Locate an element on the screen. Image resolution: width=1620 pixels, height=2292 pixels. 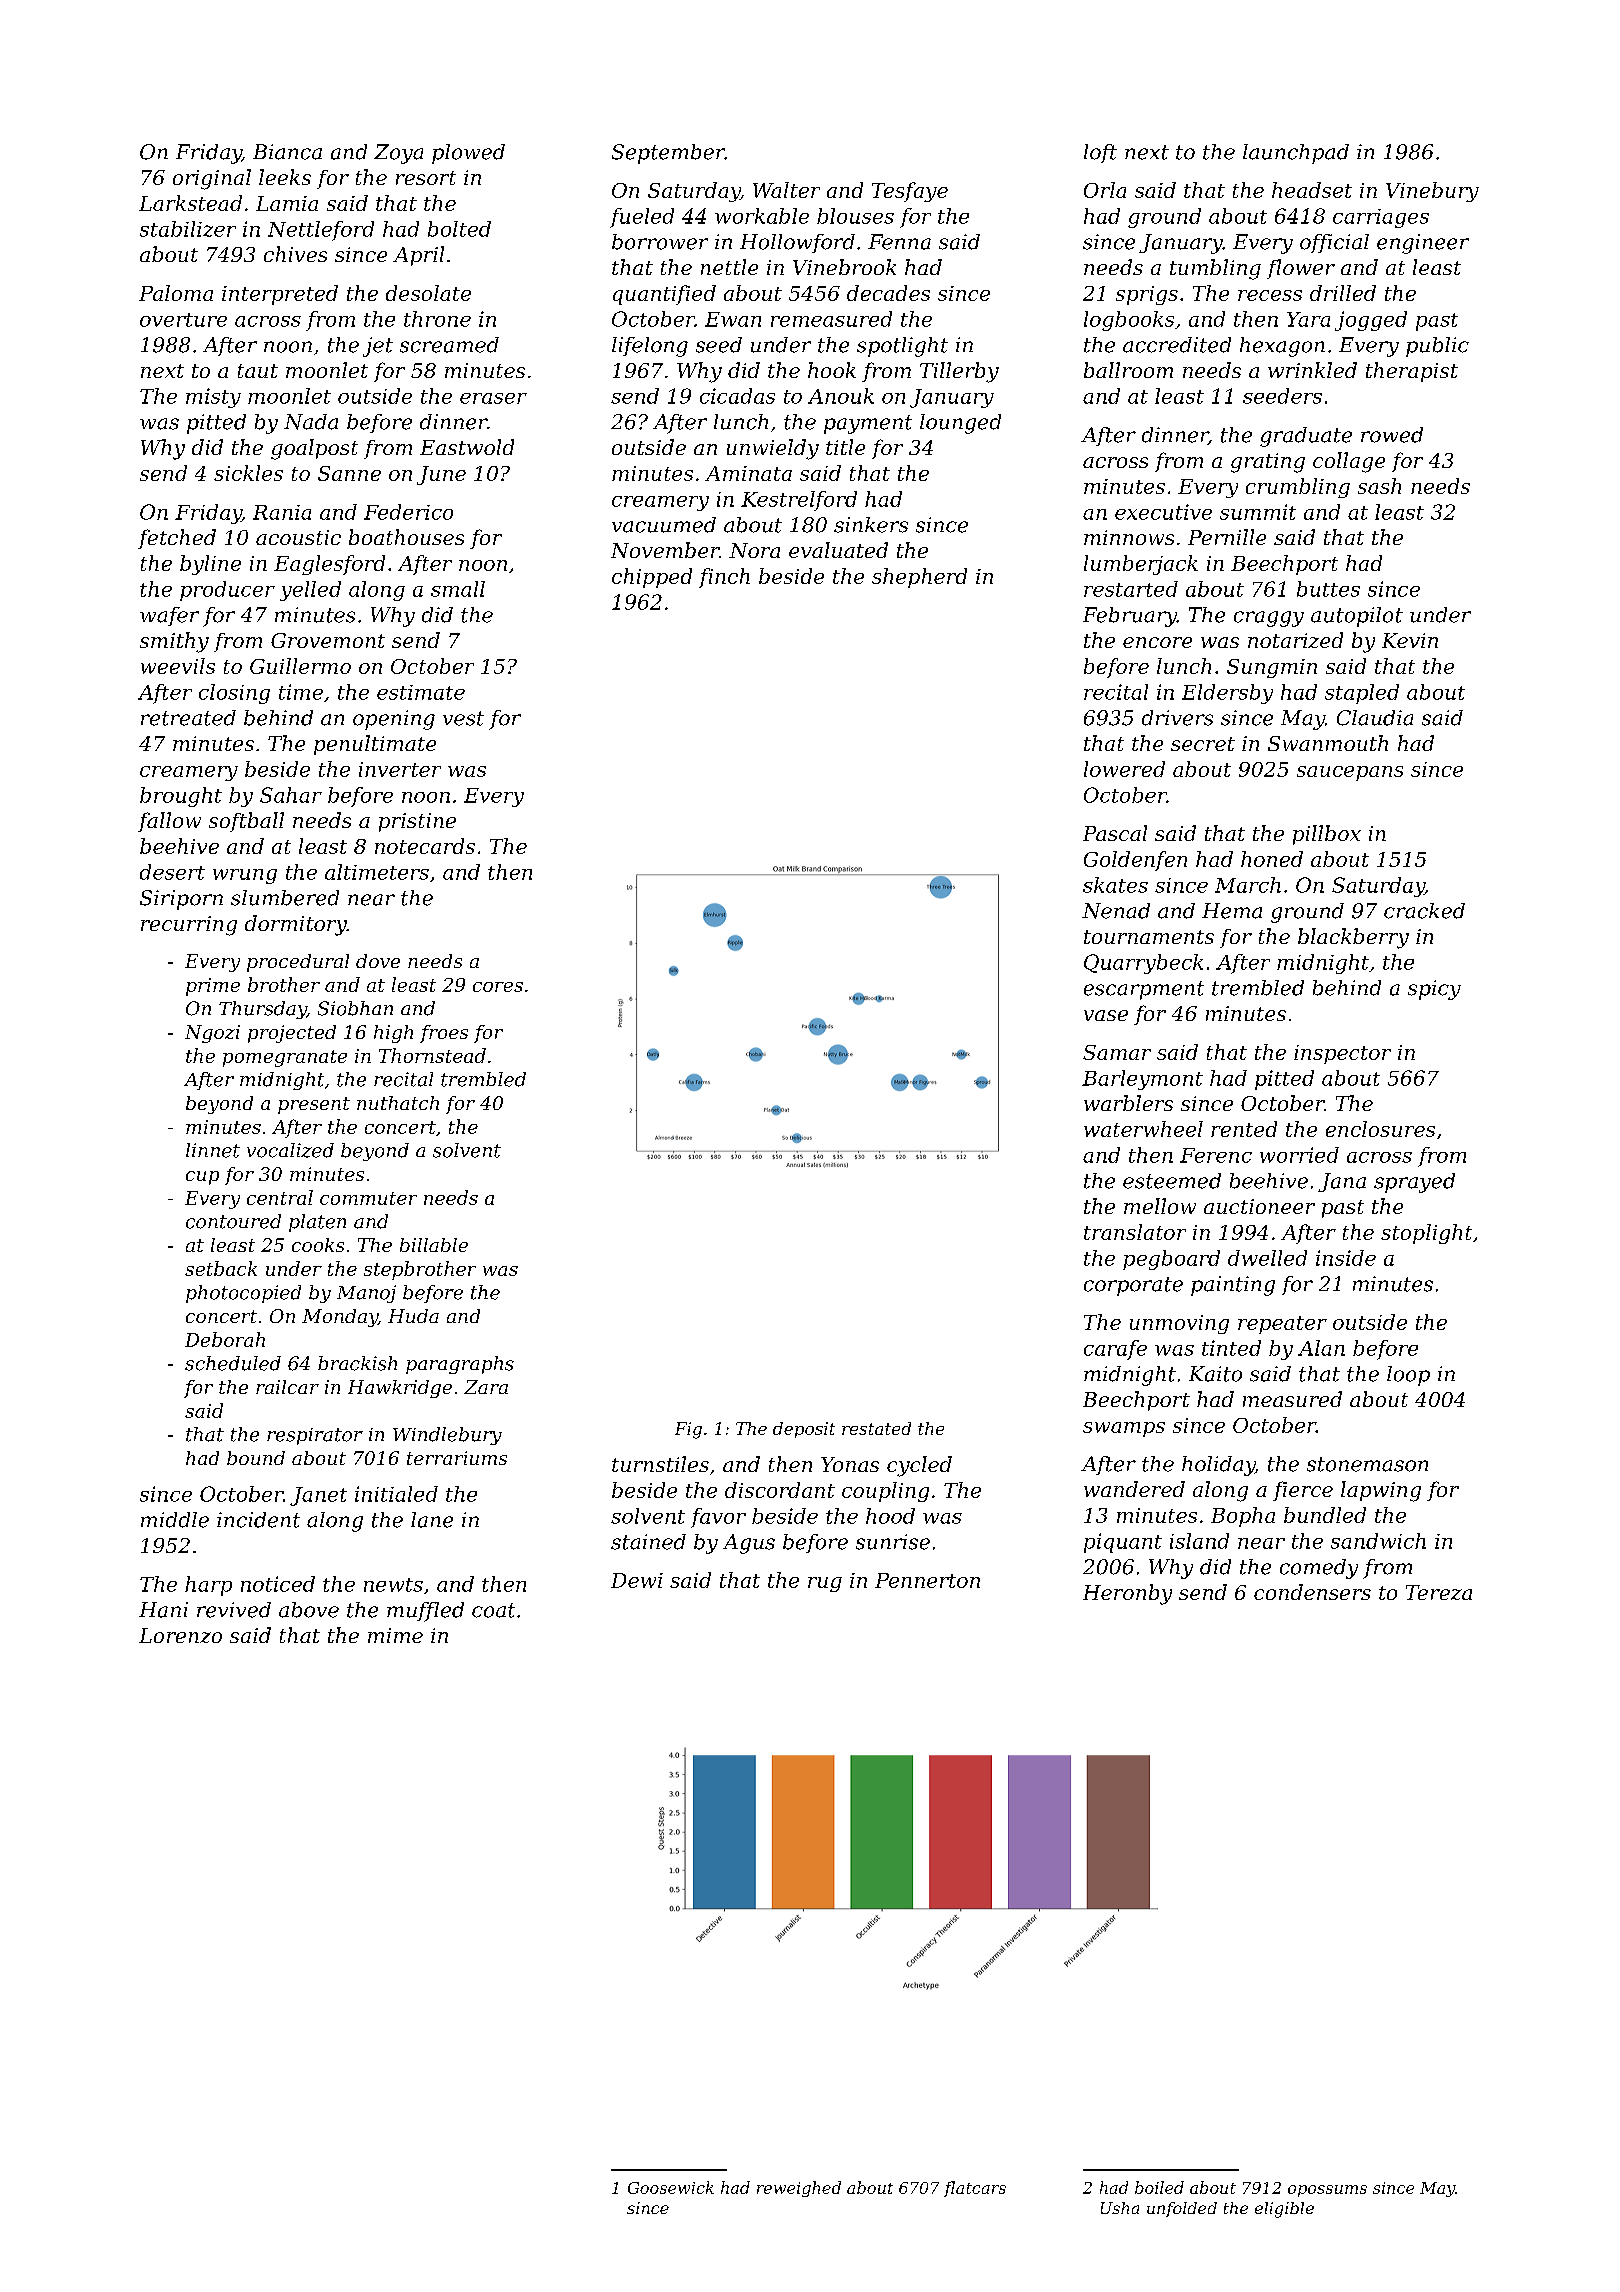
coat is located at coordinates (493, 1610).
